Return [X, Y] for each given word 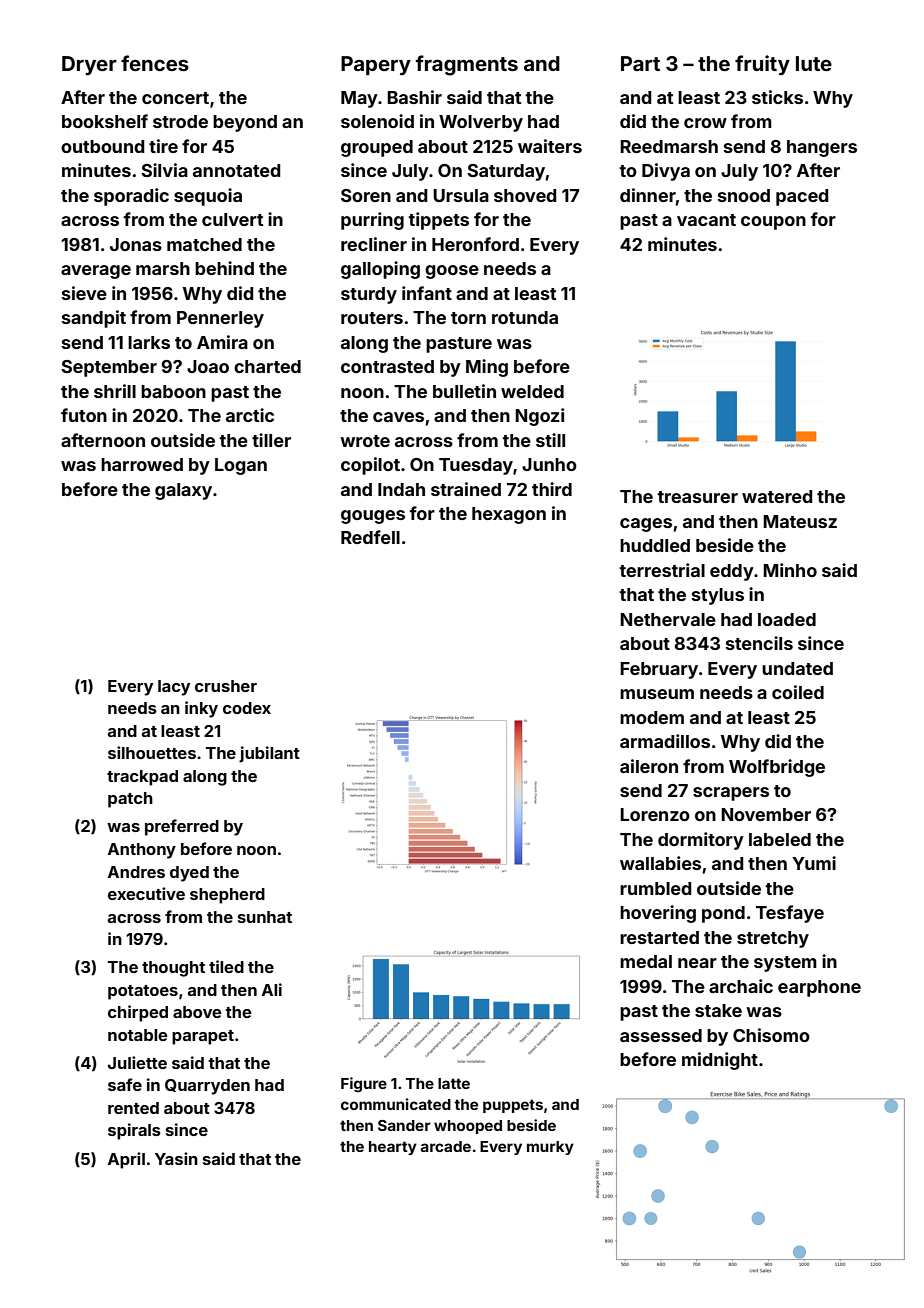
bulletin [464, 391]
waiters [550, 146]
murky [550, 1148]
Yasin [176, 1158]
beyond [245, 123]
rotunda [525, 317]
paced [802, 197]
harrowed [142, 464]
